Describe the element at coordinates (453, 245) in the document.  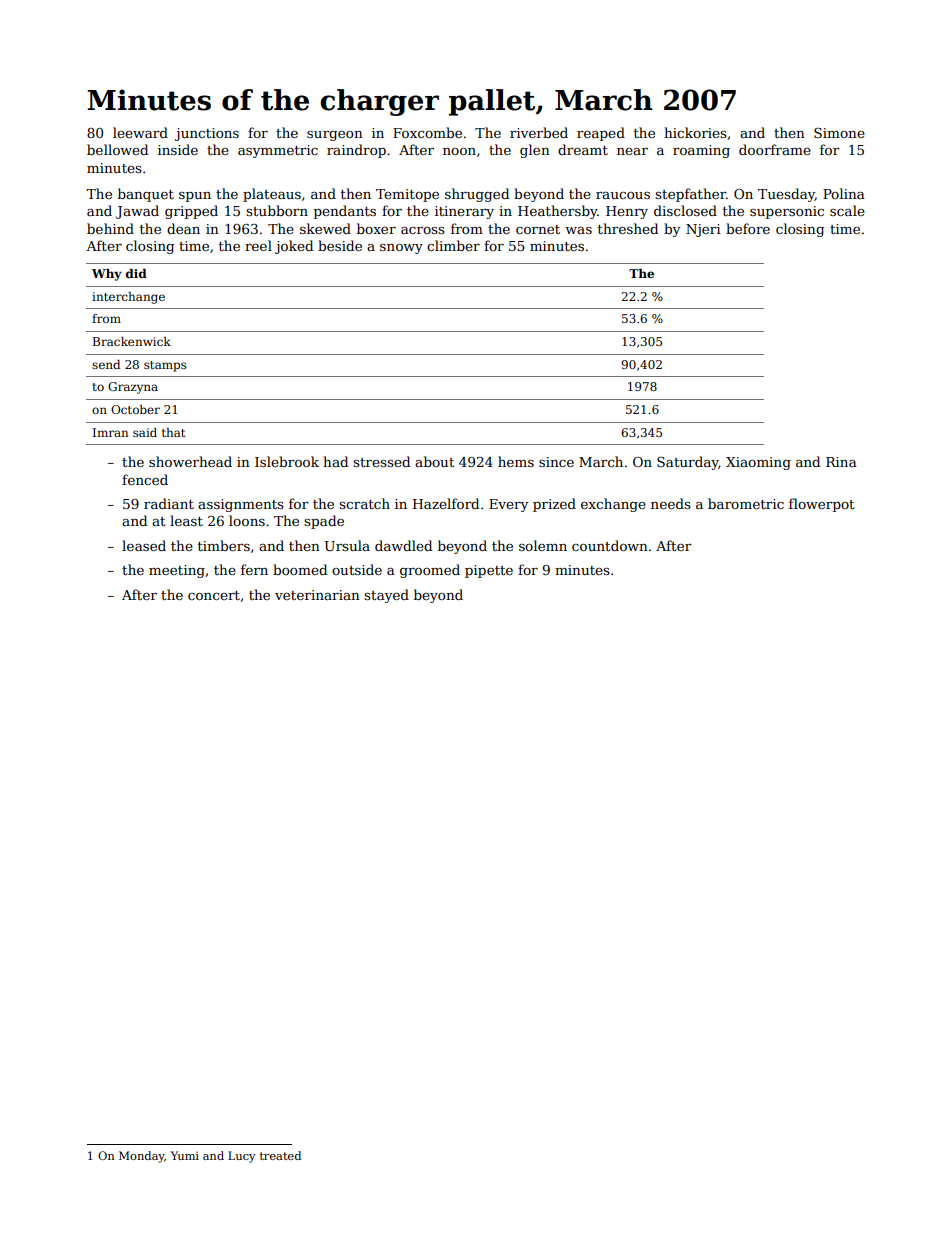
I see `climber` at that location.
